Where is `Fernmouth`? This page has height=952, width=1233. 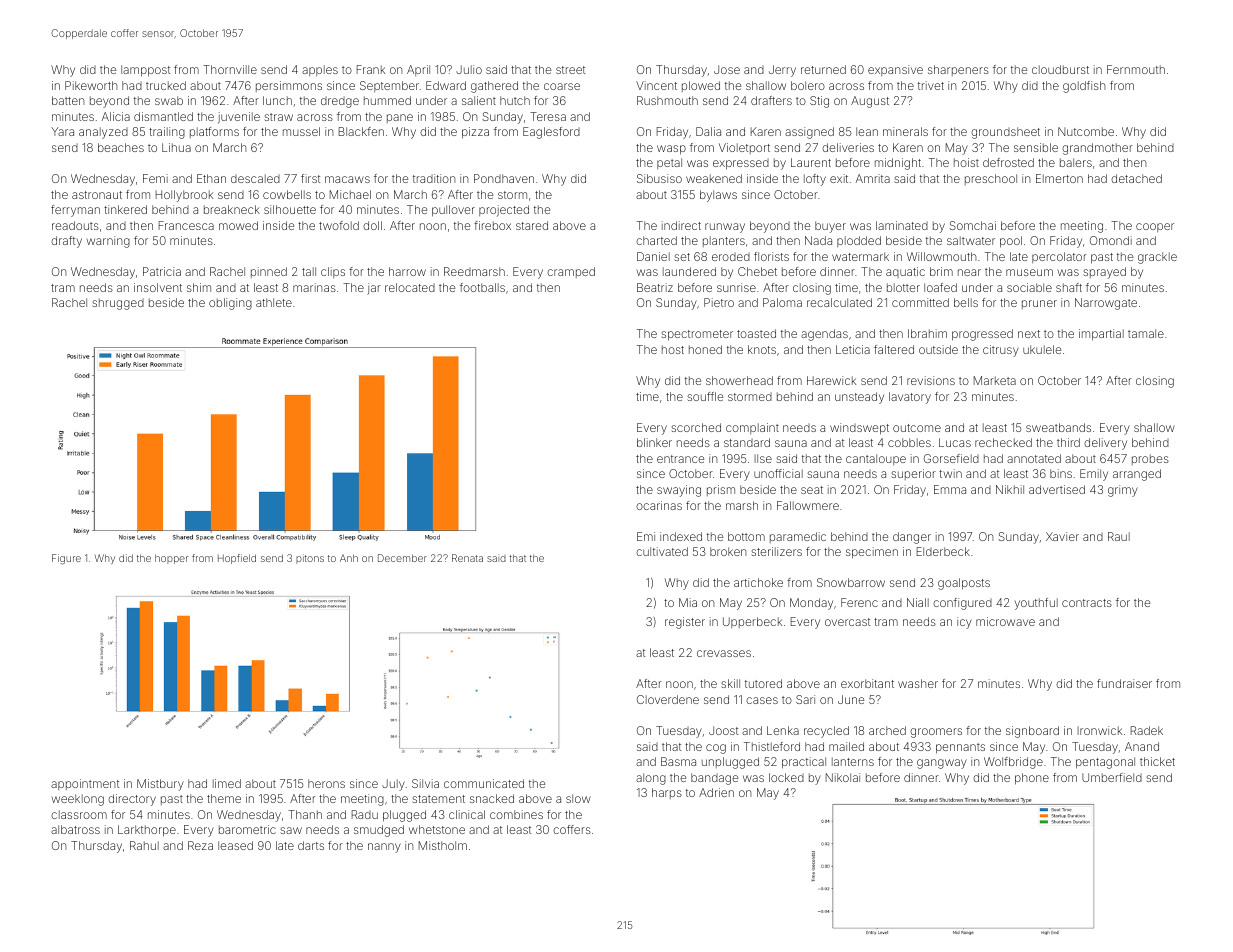 Fernmouth is located at coordinates (1136, 69).
